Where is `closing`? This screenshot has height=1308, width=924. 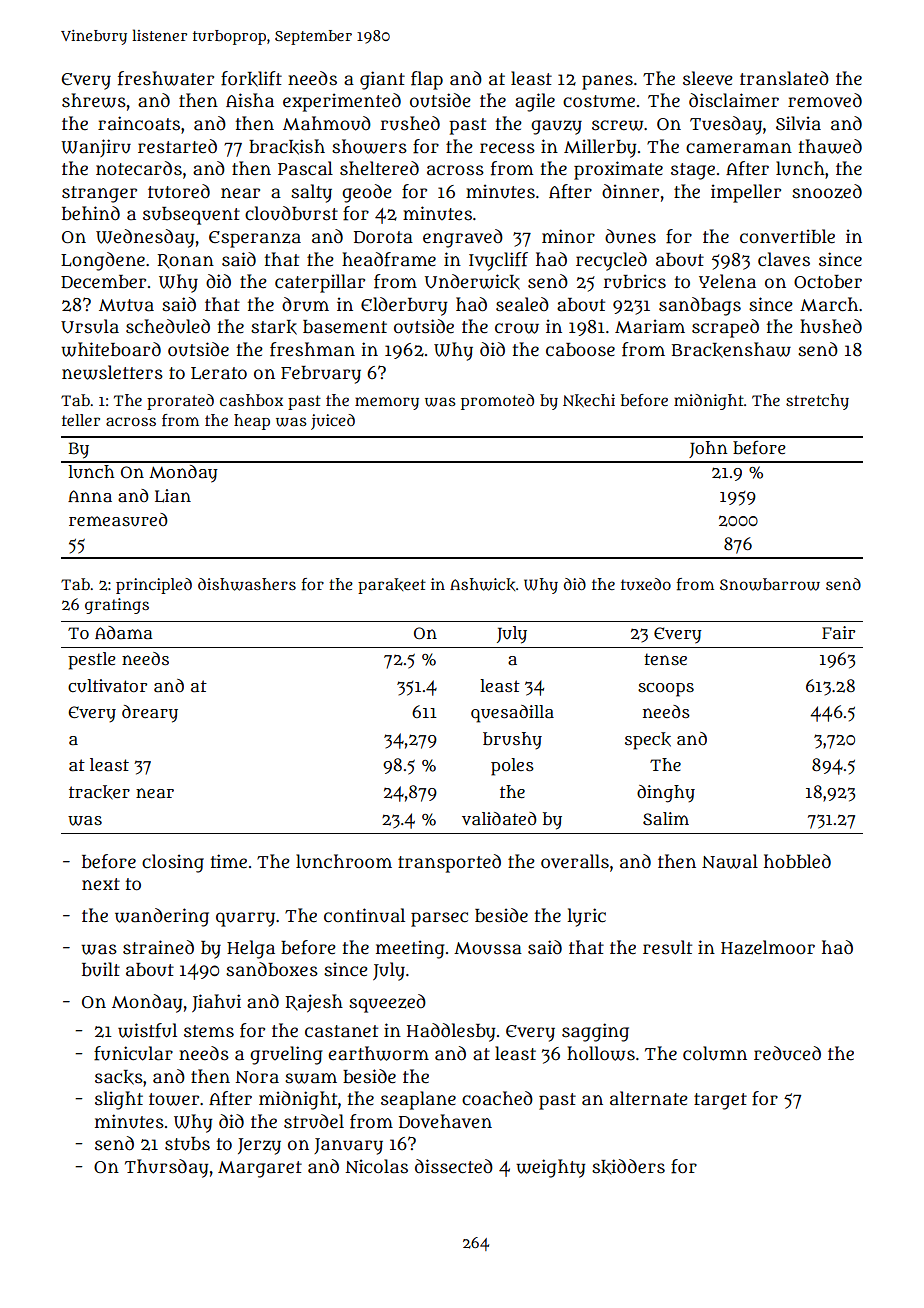 closing is located at coordinates (173, 863).
